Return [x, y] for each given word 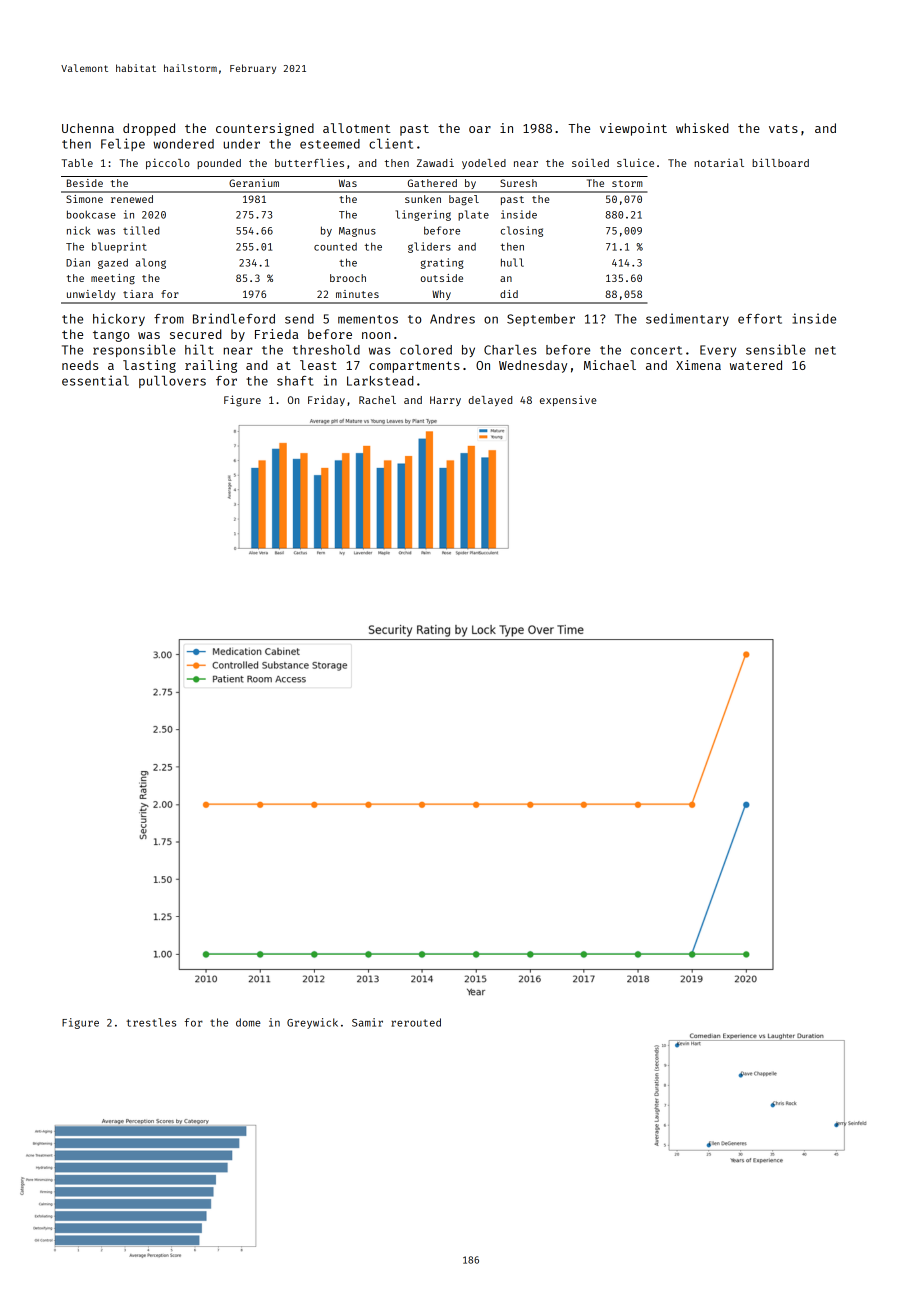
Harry [445, 401]
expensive [568, 401]
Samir [367, 1022]
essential [95, 380]
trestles [151, 1022]
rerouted [416, 1022]
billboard [780, 162]
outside [442, 278]
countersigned [265, 129]
